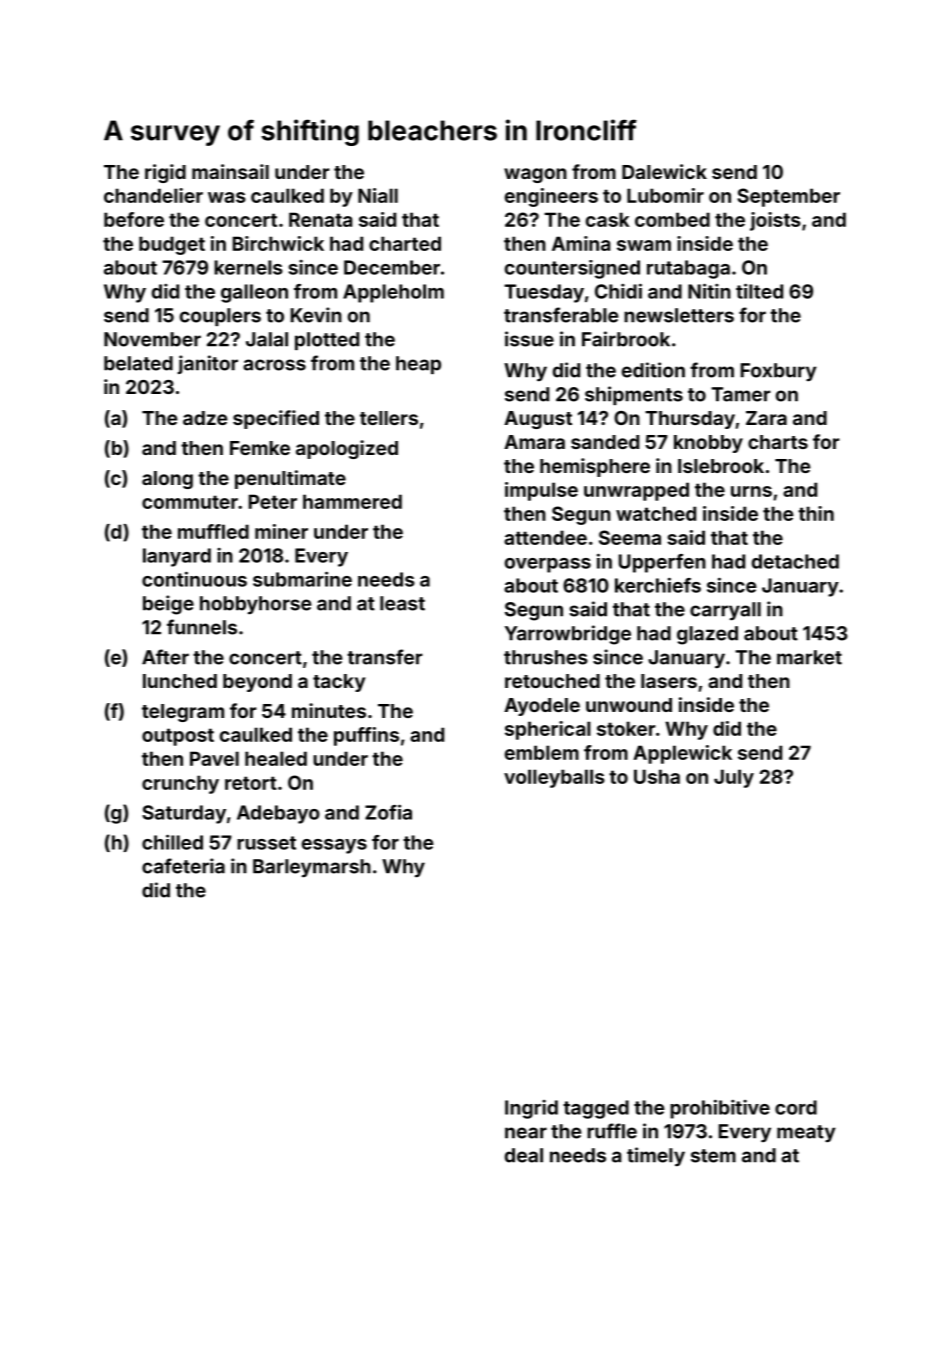  I want to click on September, so click(788, 197).
